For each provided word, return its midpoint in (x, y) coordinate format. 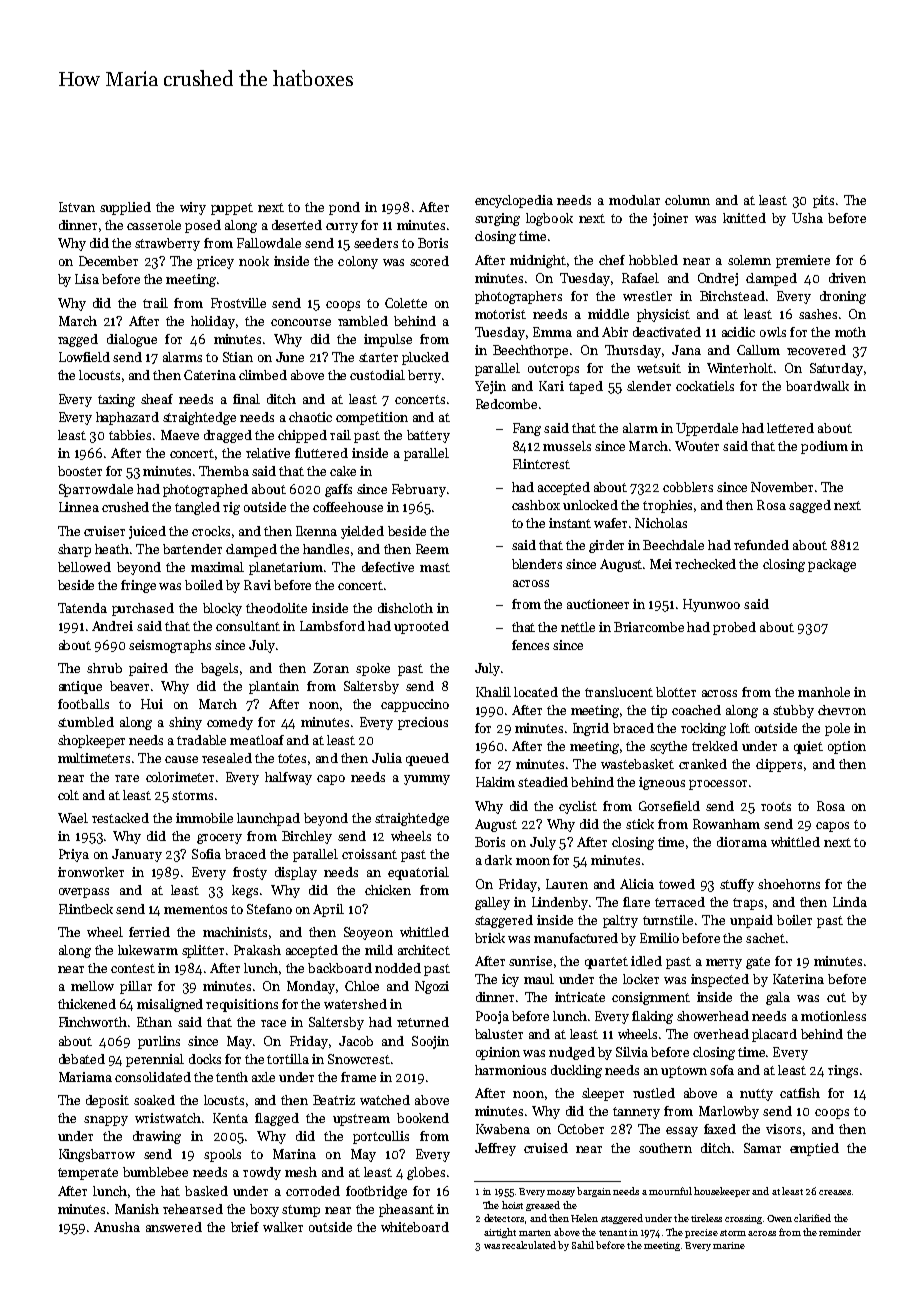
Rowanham (726, 824)
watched (385, 1100)
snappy (106, 1121)
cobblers (688, 487)
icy (510, 980)
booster (80, 471)
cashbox (536, 505)
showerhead (713, 1016)
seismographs (170, 646)
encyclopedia (514, 201)
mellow (92, 986)
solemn (749, 260)
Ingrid (591, 729)
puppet (232, 209)
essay (682, 1132)
